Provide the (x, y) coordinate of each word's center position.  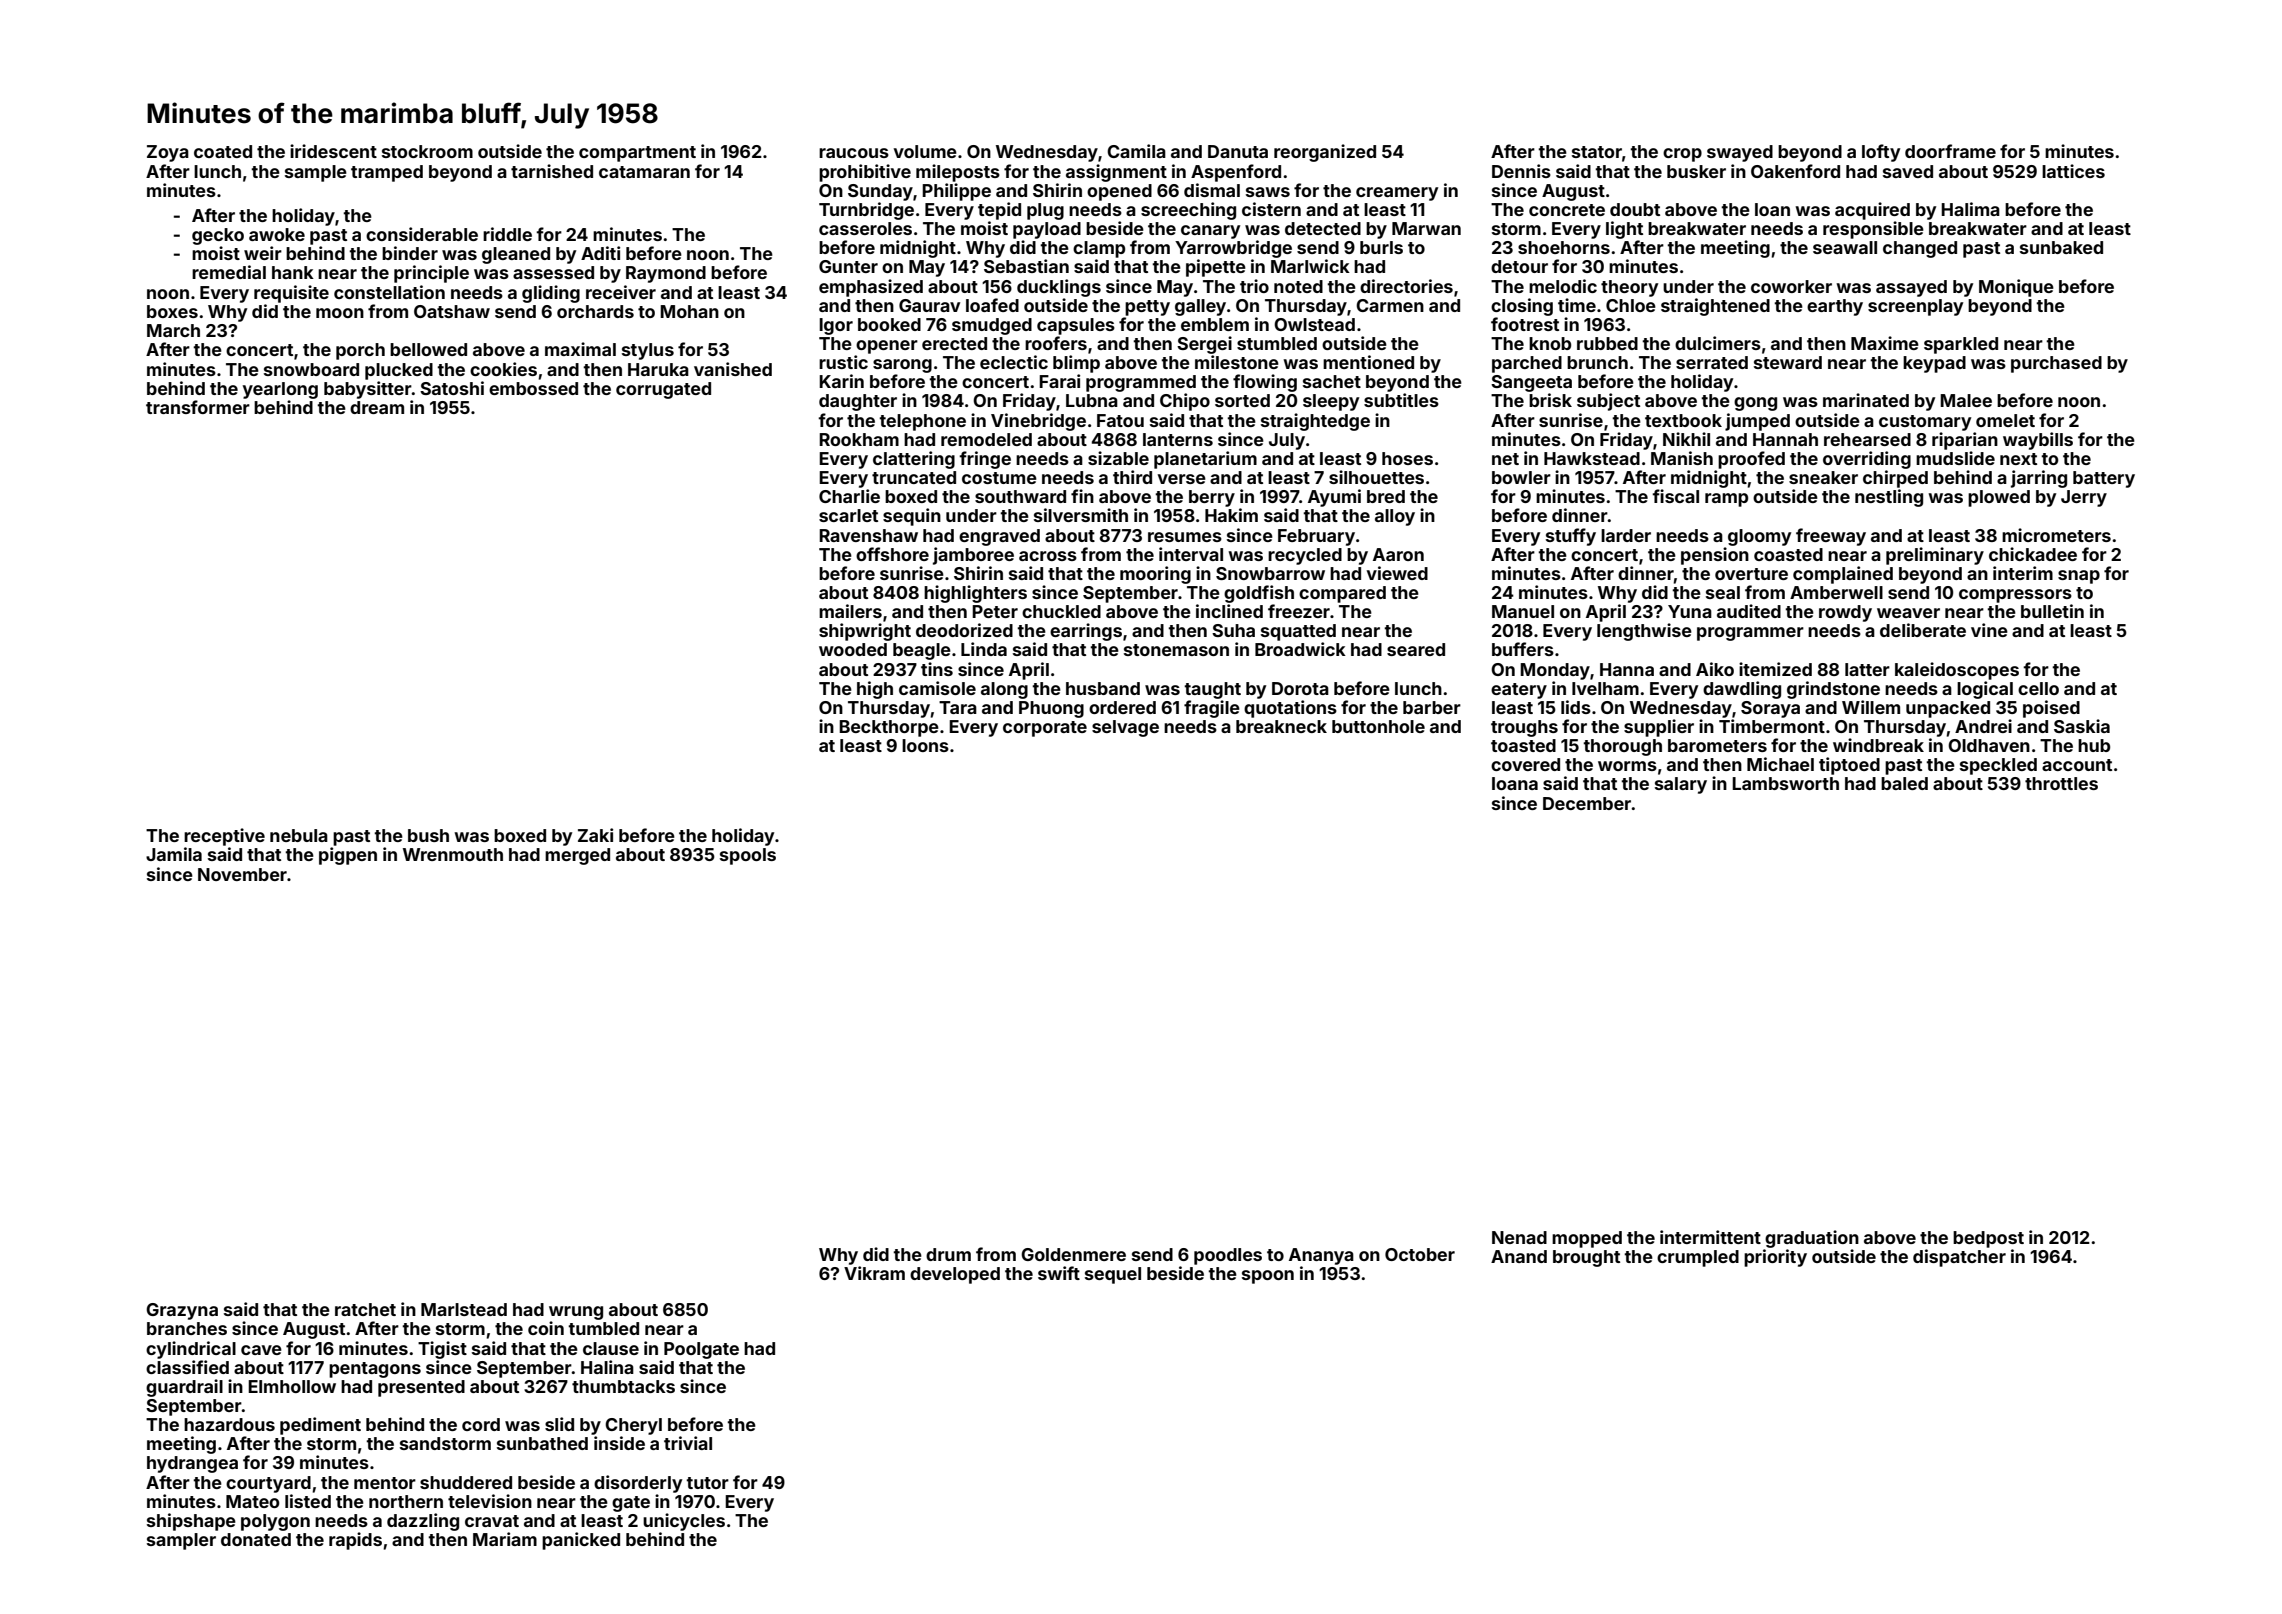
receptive (224, 837)
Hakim (1231, 515)
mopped (1587, 1239)
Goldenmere (1073, 1254)
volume (925, 151)
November (242, 874)
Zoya (168, 153)
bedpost (1988, 1239)
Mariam (505, 1539)
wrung (576, 1313)
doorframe (1950, 151)
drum (948, 1254)
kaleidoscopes (1957, 671)
